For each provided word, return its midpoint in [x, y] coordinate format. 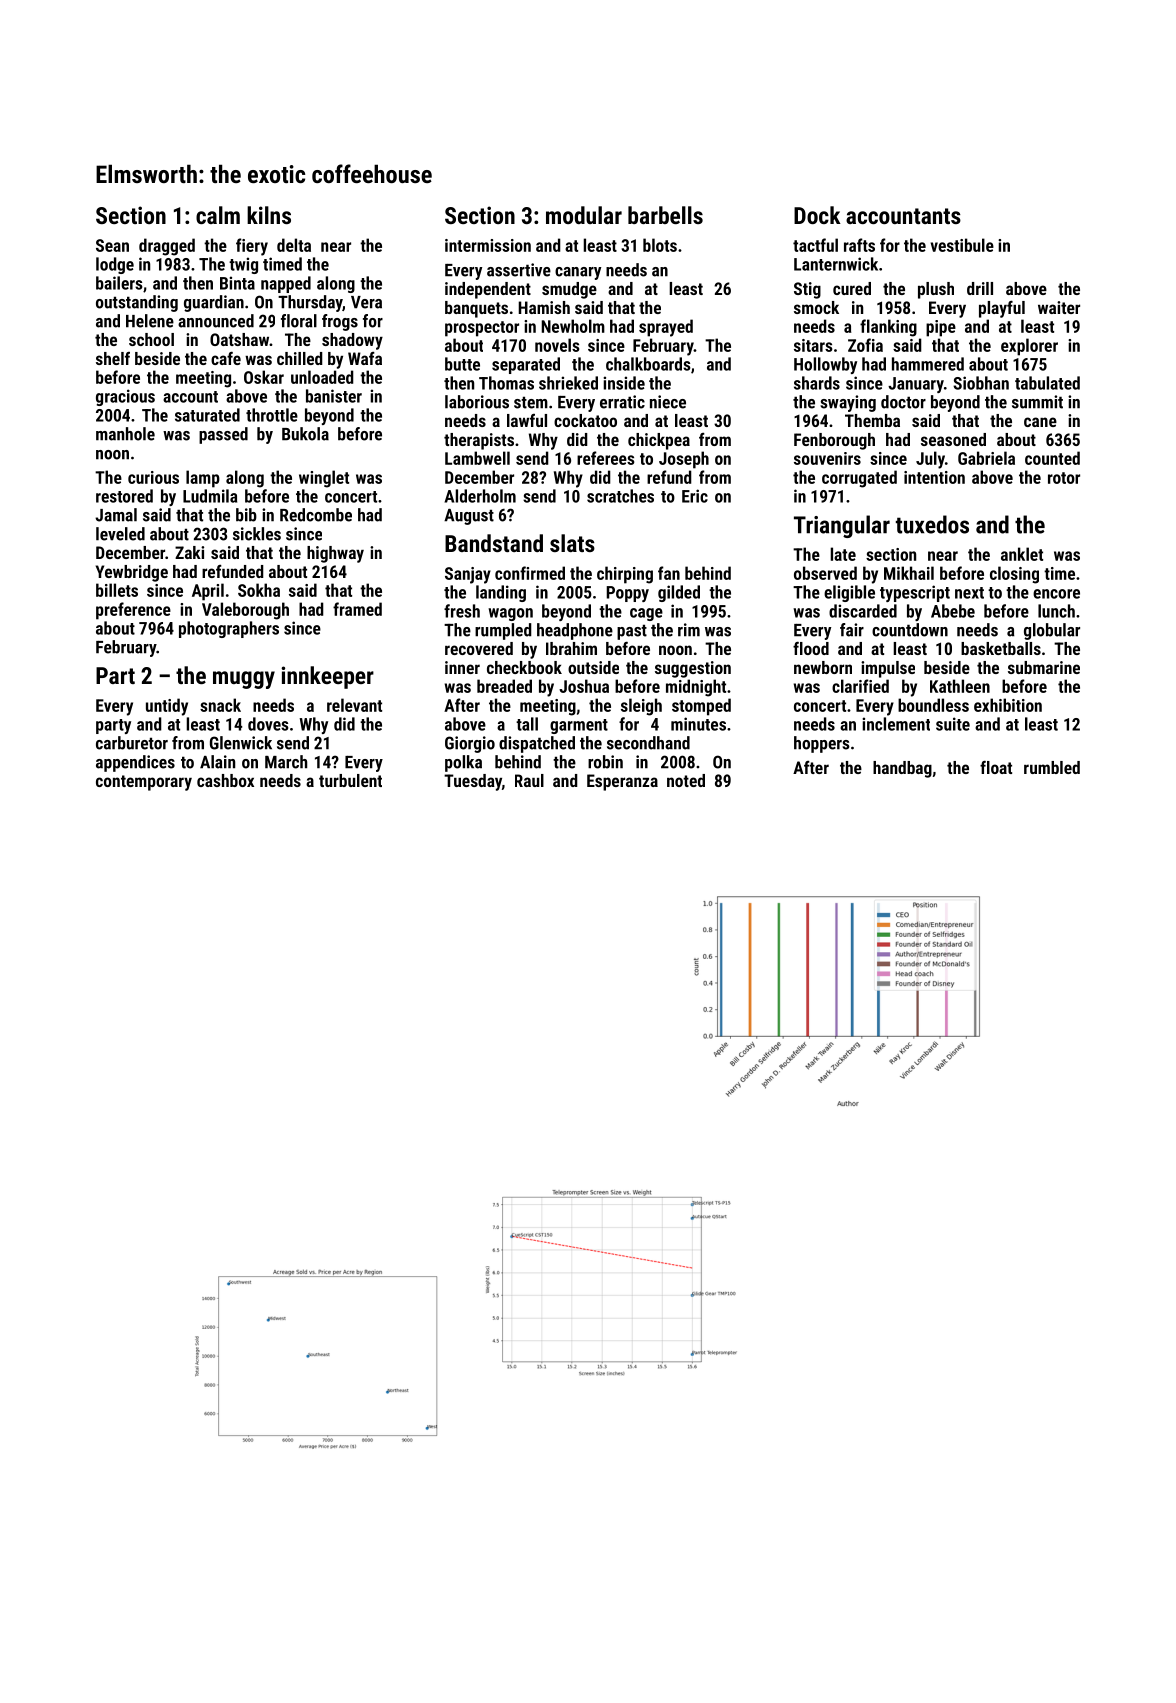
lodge [115, 265]
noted [686, 780]
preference [133, 611]
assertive [519, 270]
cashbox [225, 780]
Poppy [627, 594]
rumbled [1052, 767]
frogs [340, 322]
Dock [817, 215]
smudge [569, 290]
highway [335, 554]
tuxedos [932, 524]
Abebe [953, 611]
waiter [1059, 307]
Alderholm [480, 496]
